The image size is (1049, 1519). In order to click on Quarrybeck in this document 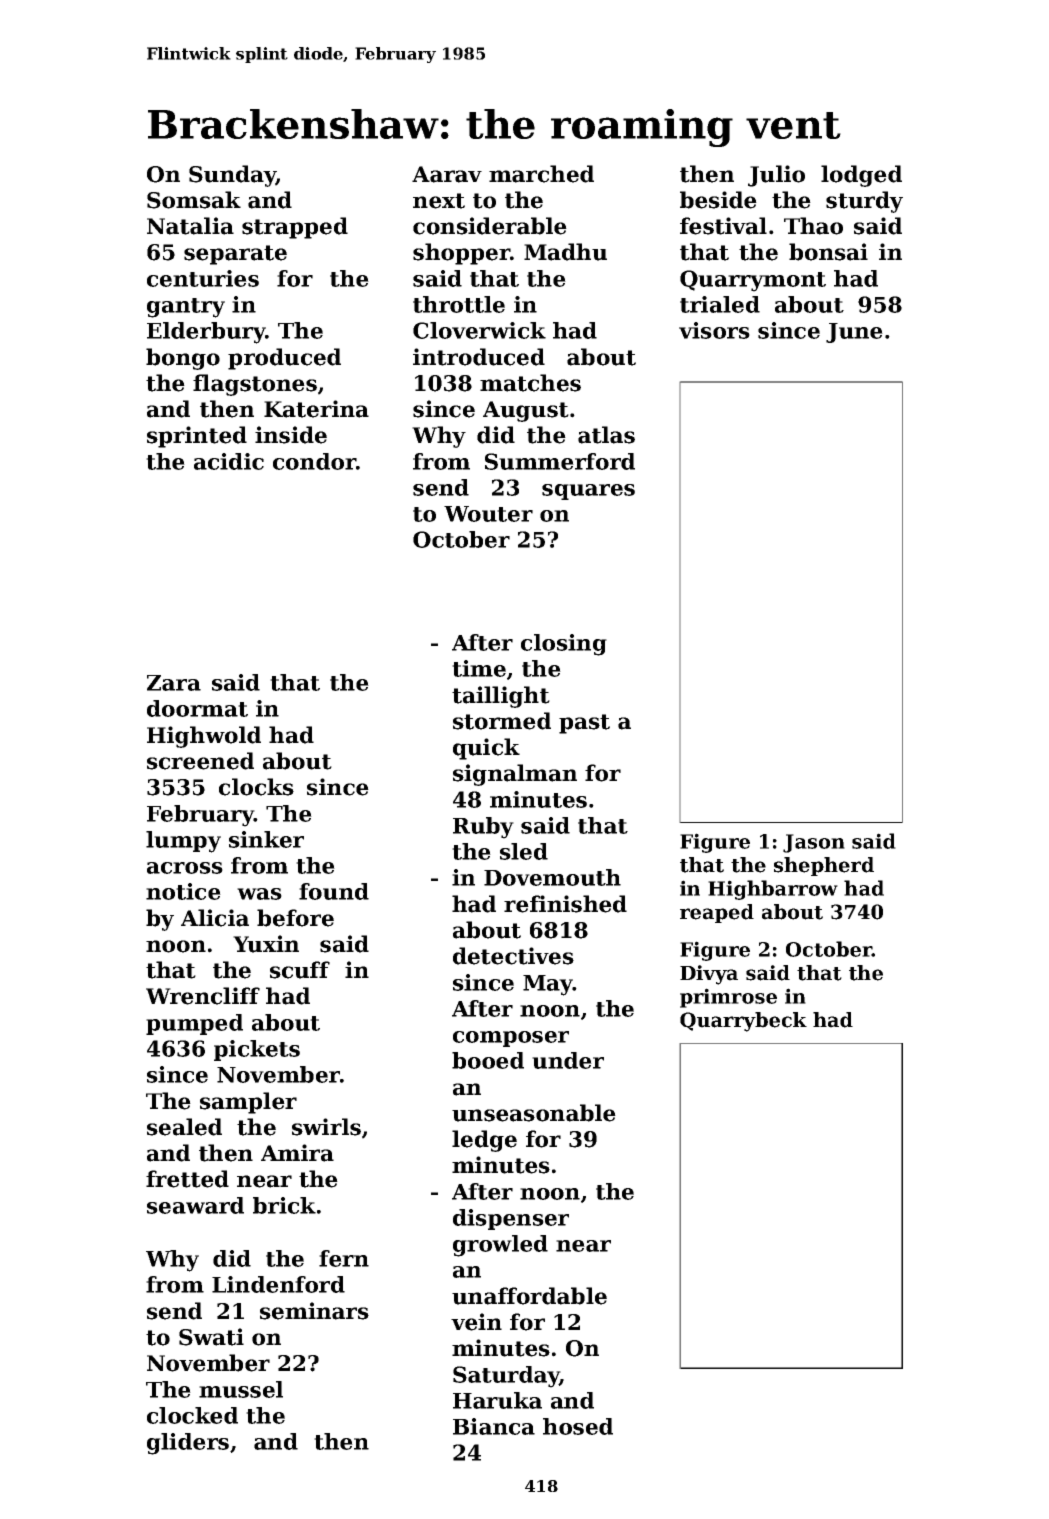, I will do `click(743, 1022)`.
